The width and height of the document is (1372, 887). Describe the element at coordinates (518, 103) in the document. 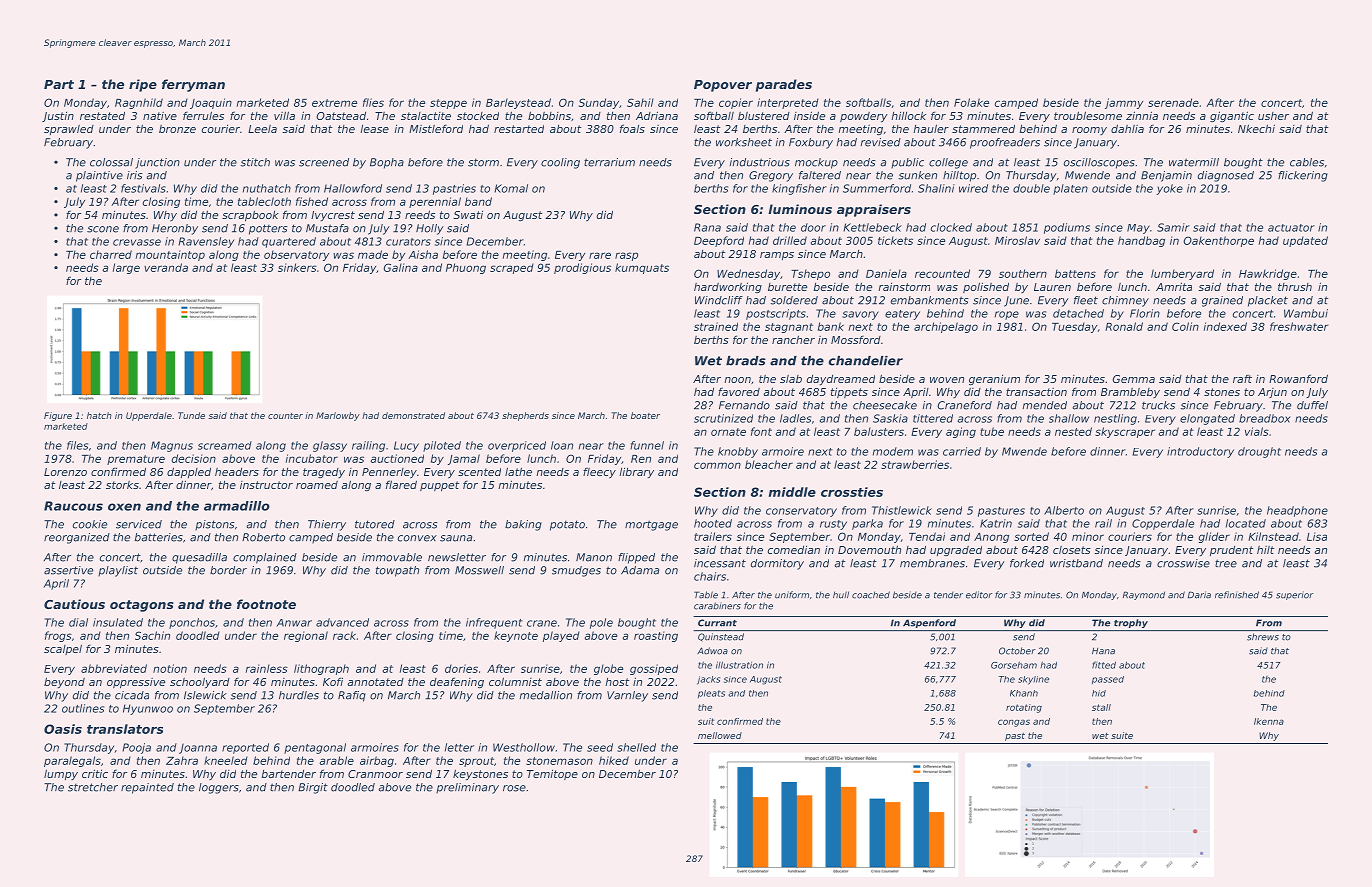

I see `Barleystead` at that location.
